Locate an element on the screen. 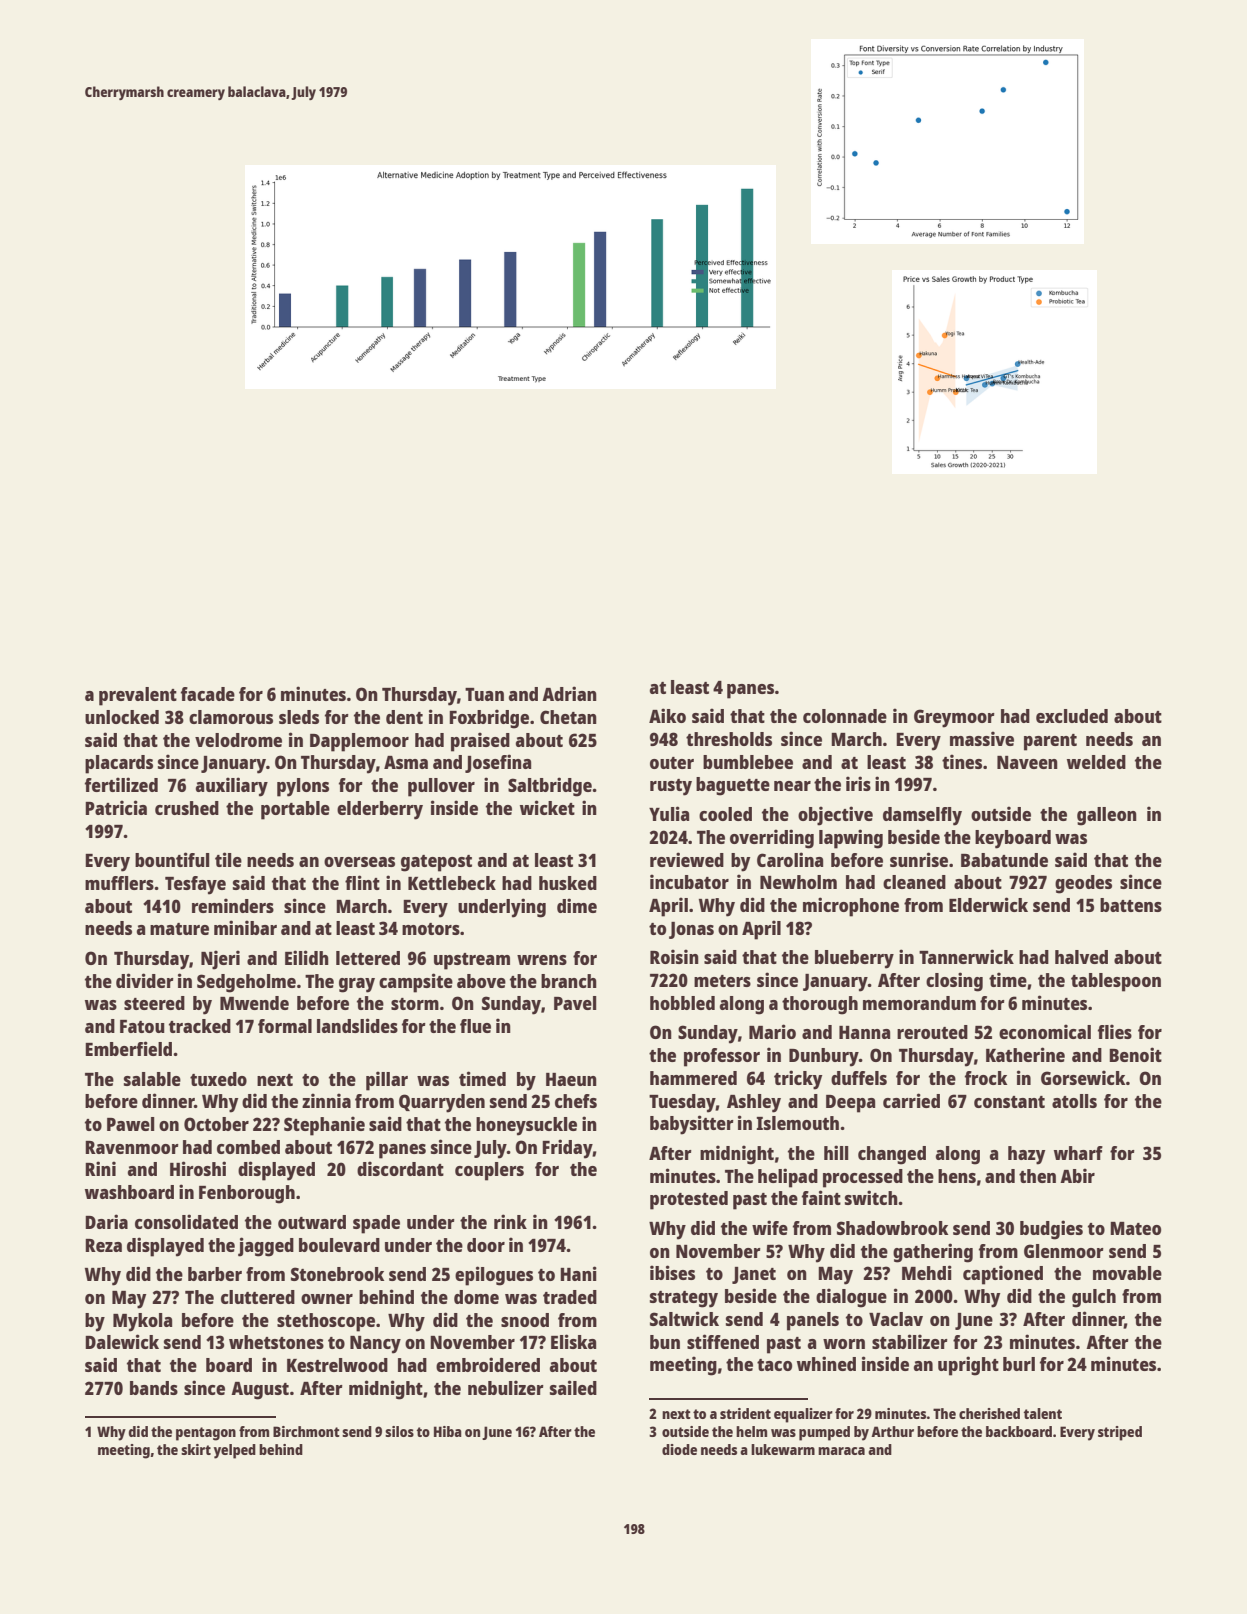 The image size is (1247, 1614). incubator is located at coordinates (689, 881).
